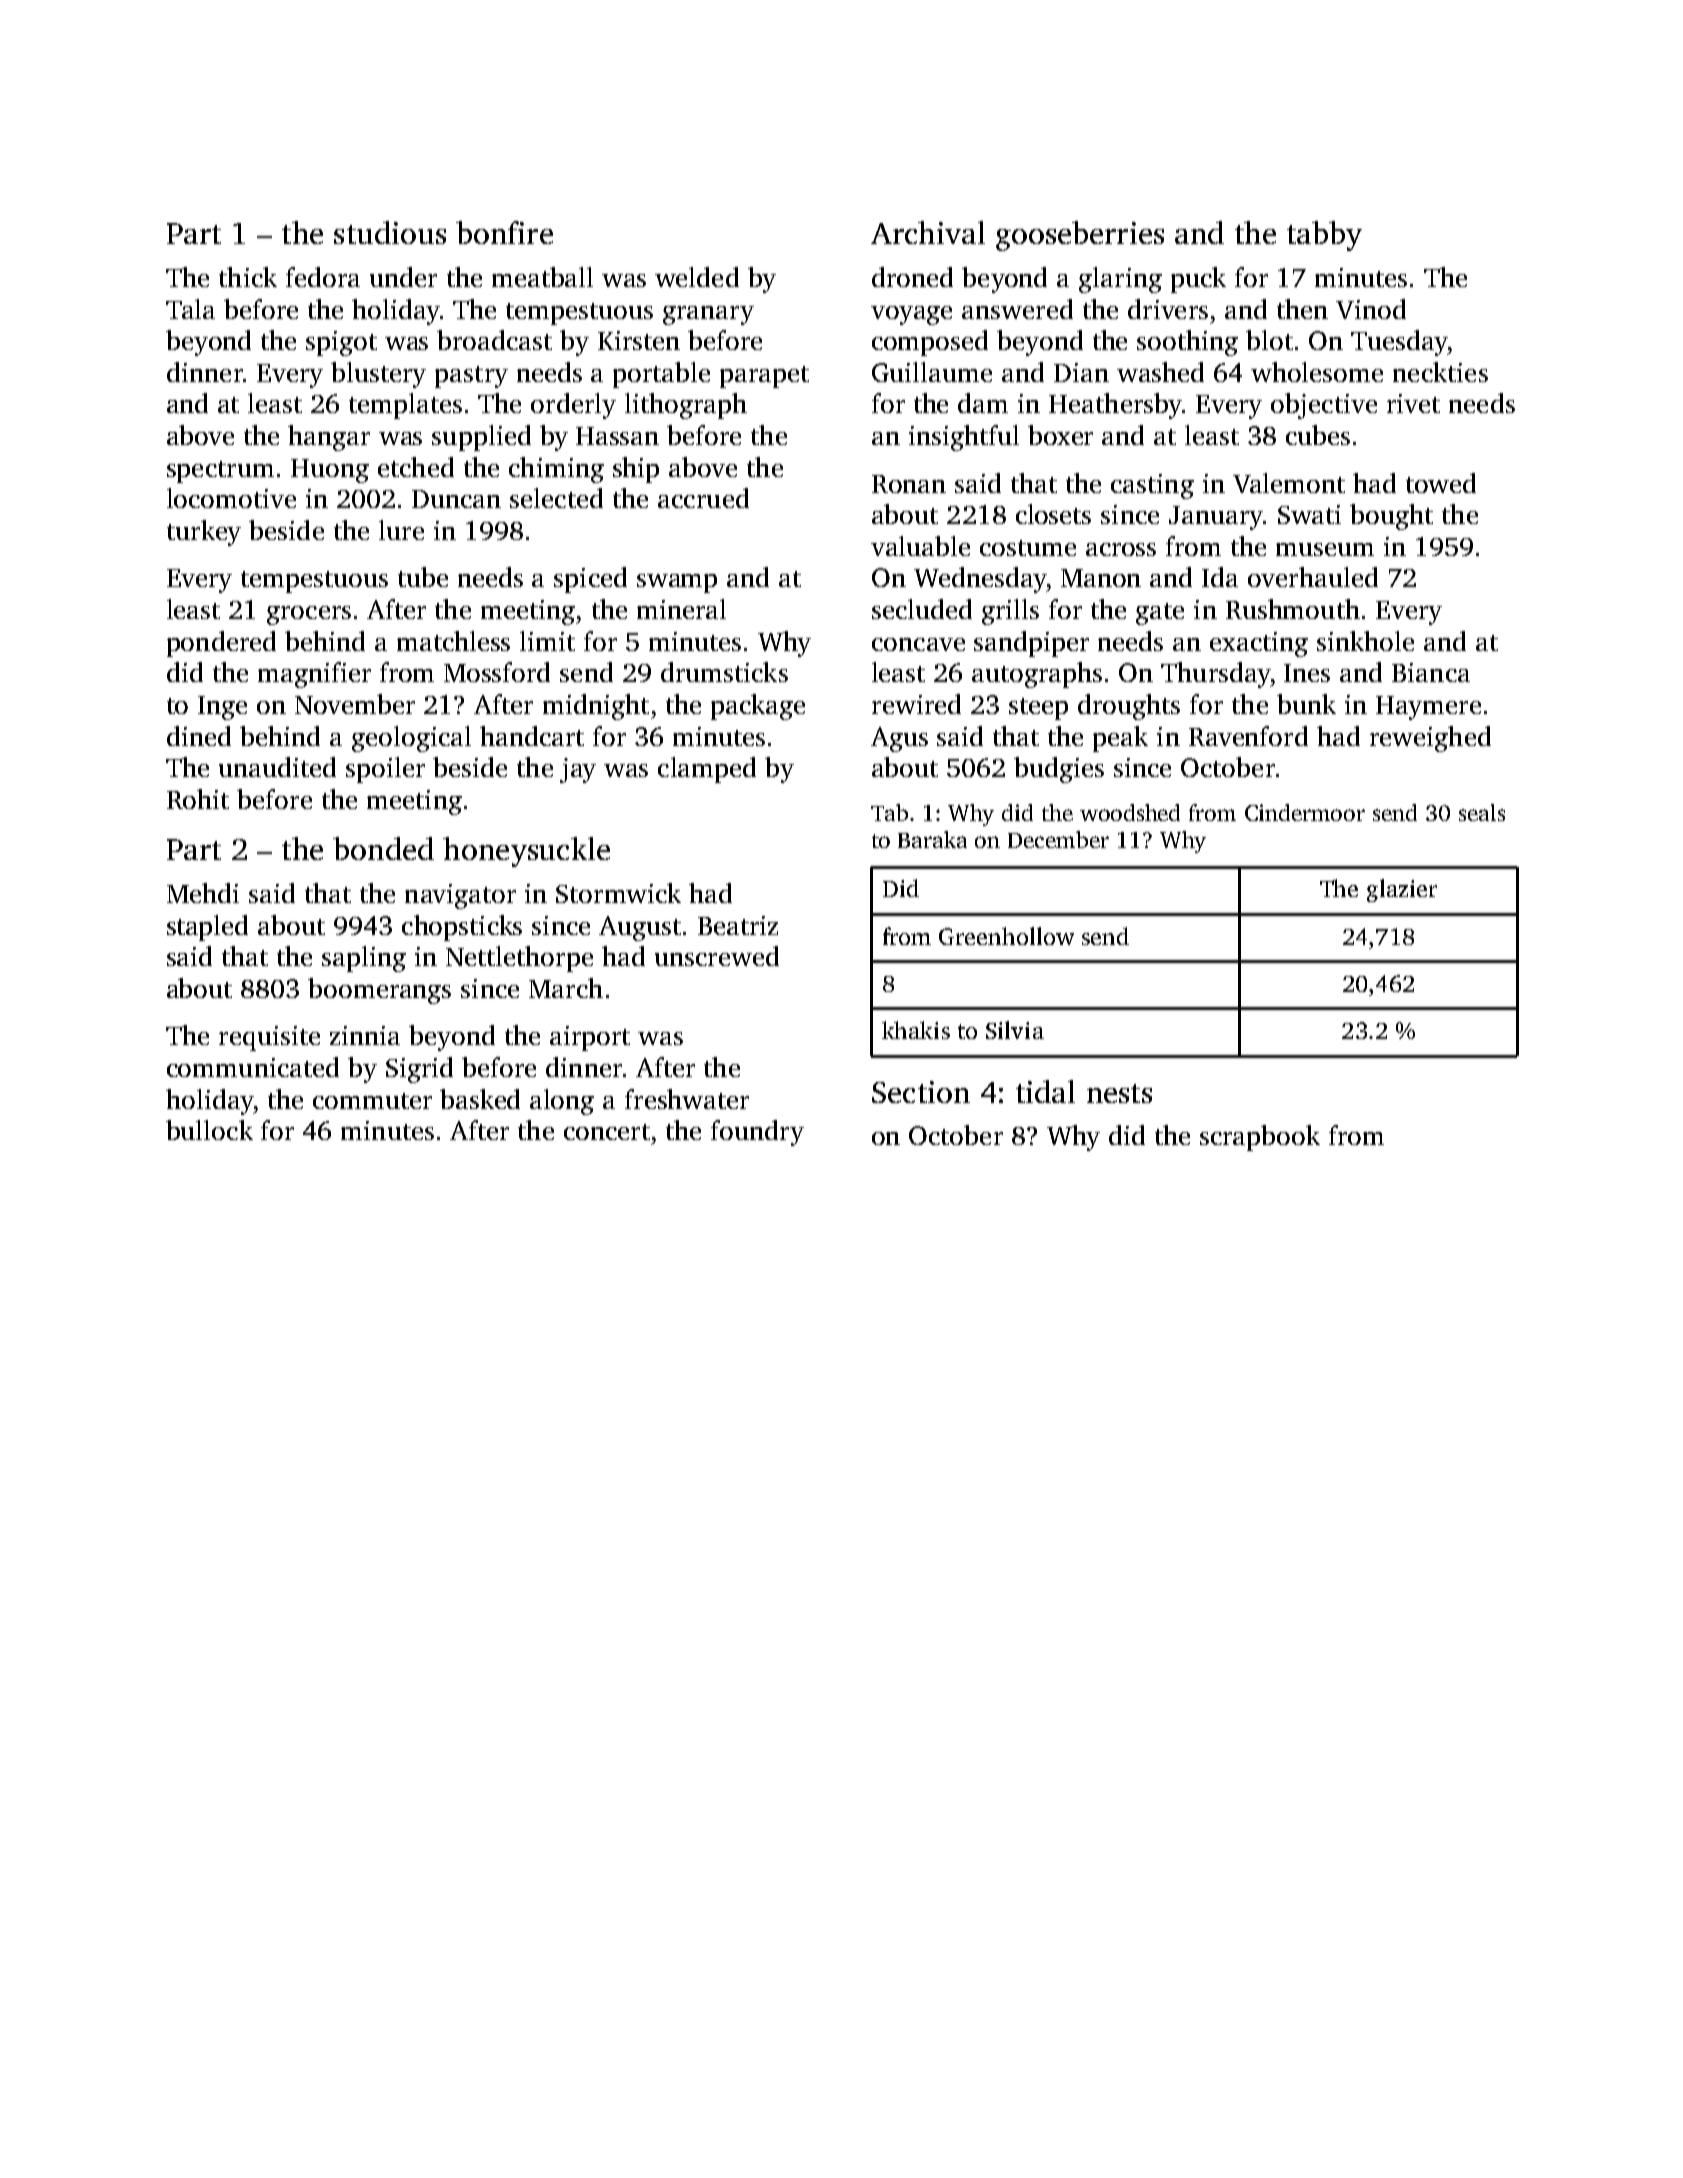 The image size is (1683, 2178). What do you see at coordinates (209, 1130) in the image?
I see `bullock` at bounding box center [209, 1130].
